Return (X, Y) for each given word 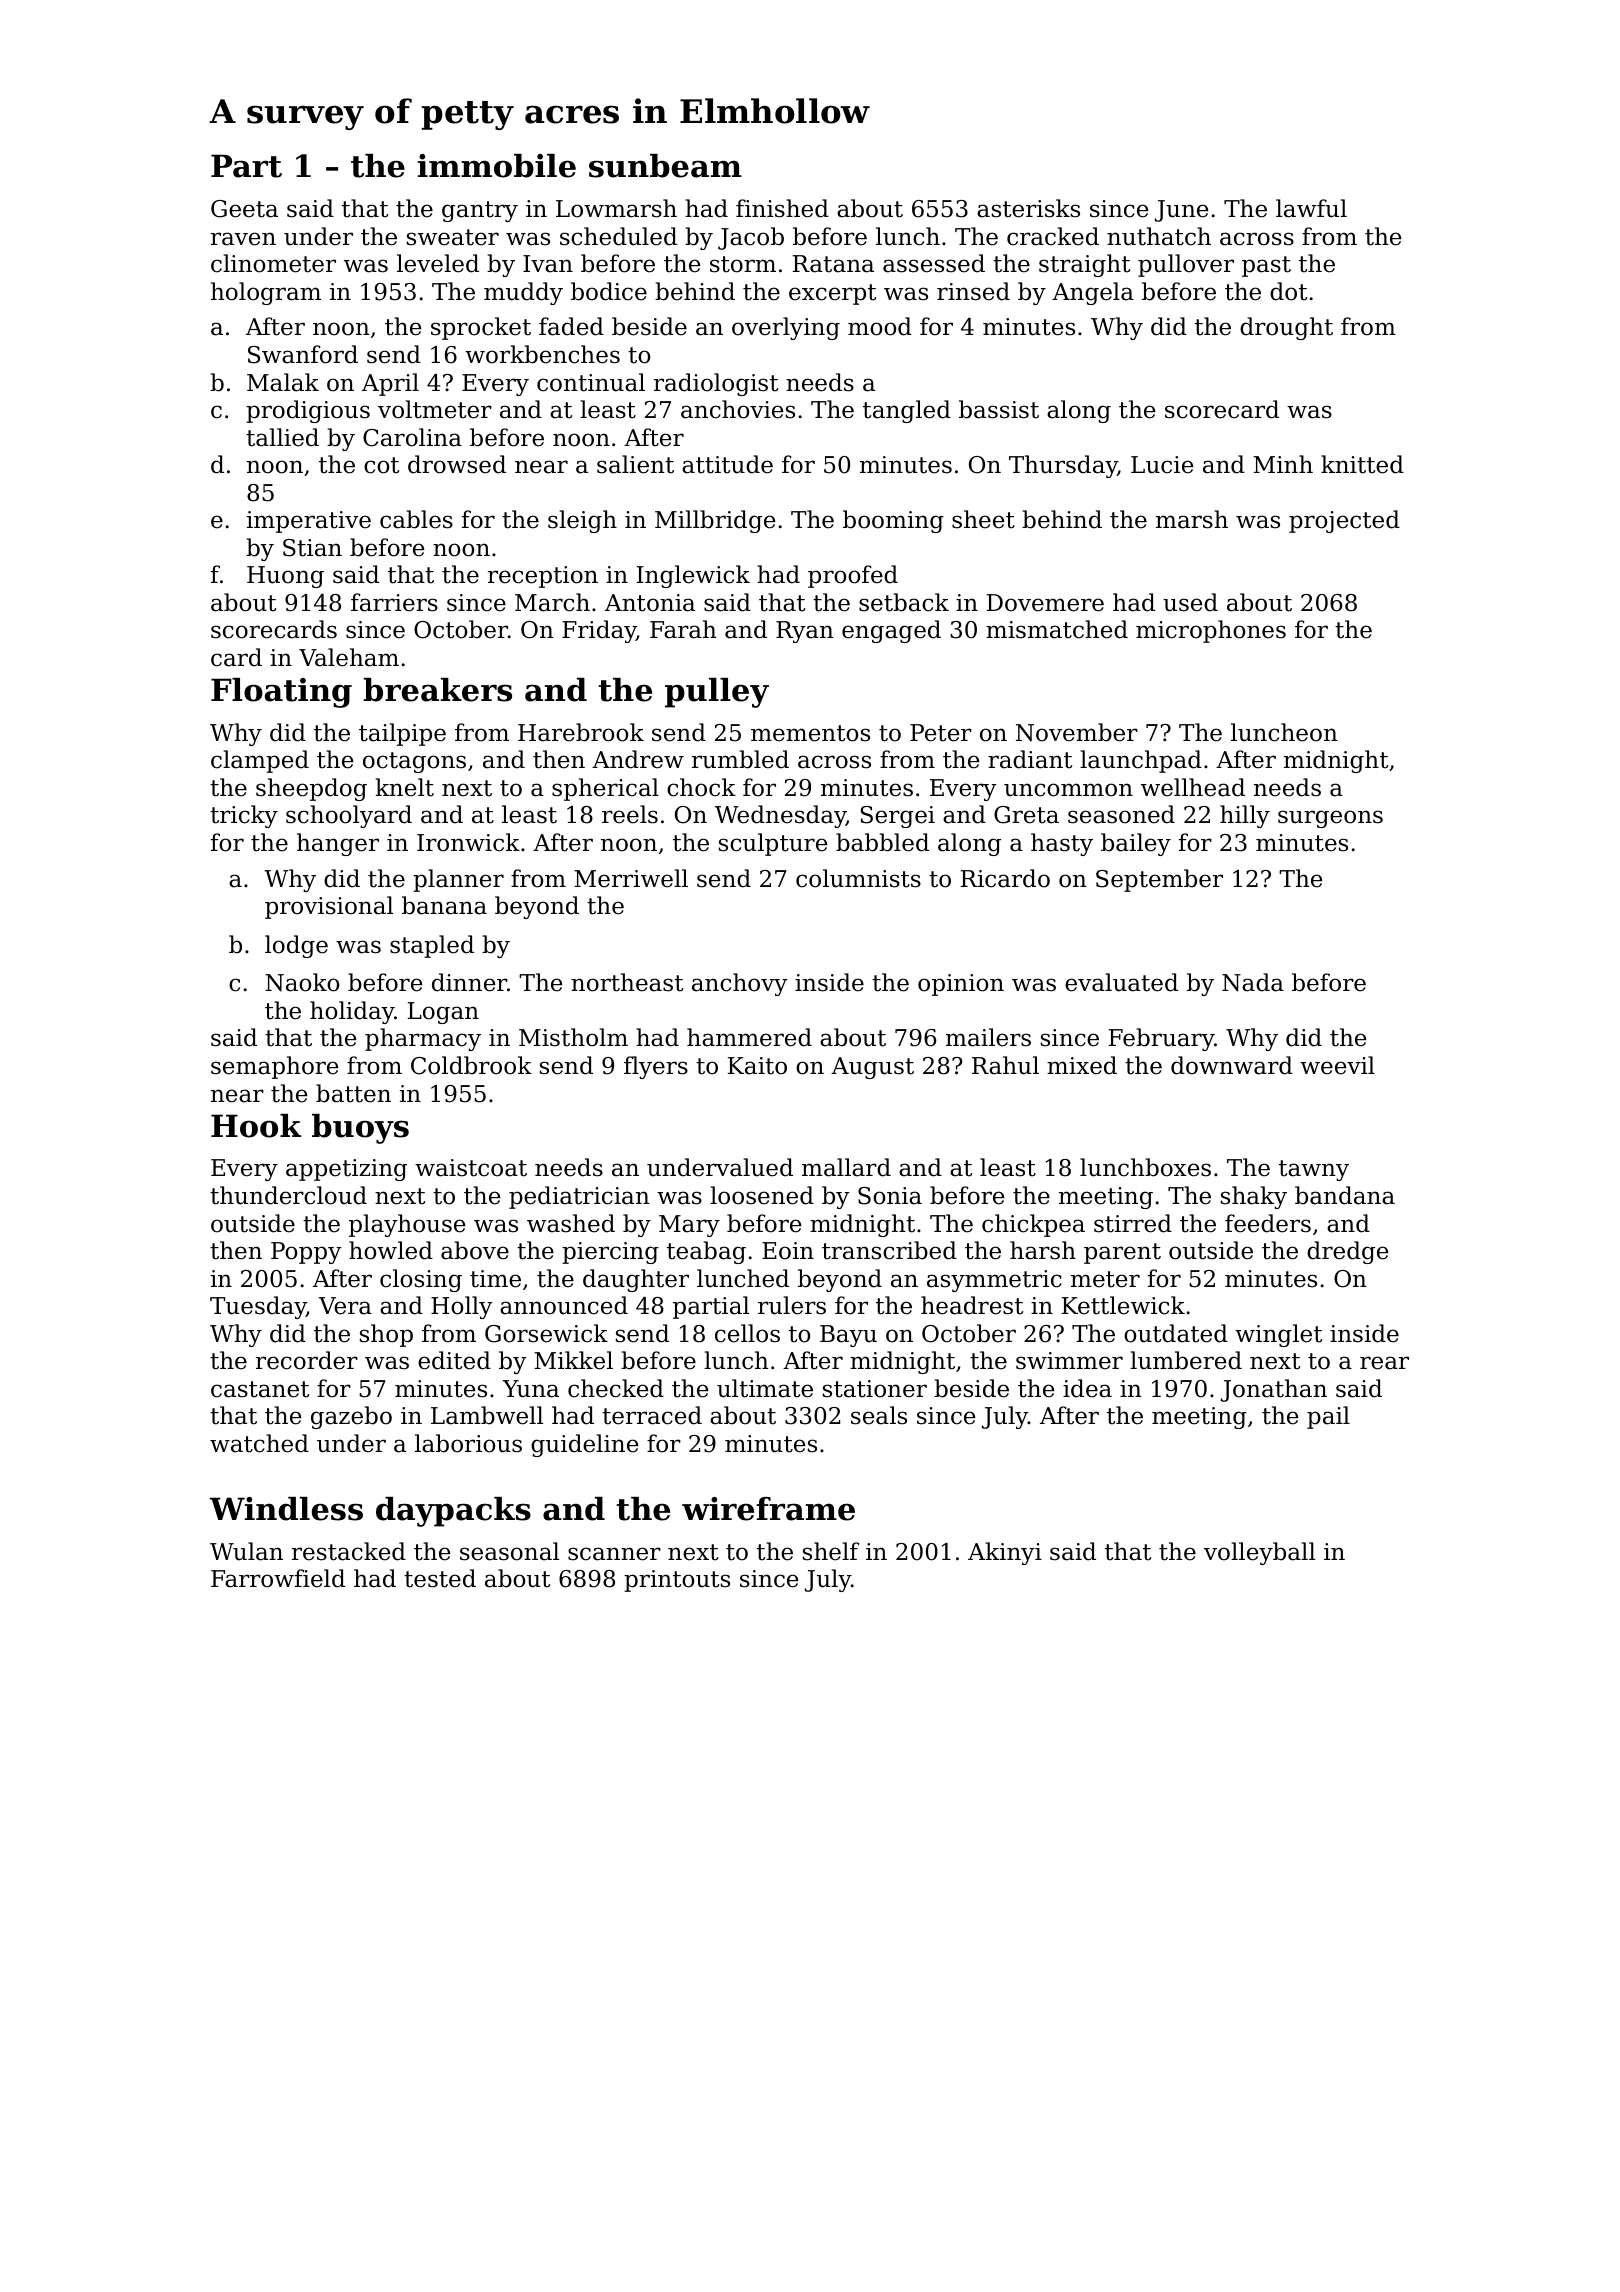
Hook (256, 1126)
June (1181, 211)
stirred (1133, 1223)
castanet (260, 1389)
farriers (394, 602)
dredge (1347, 1252)
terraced (652, 1415)
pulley (717, 693)
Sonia (890, 1196)
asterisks (1028, 208)
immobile (497, 166)
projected (1344, 521)
